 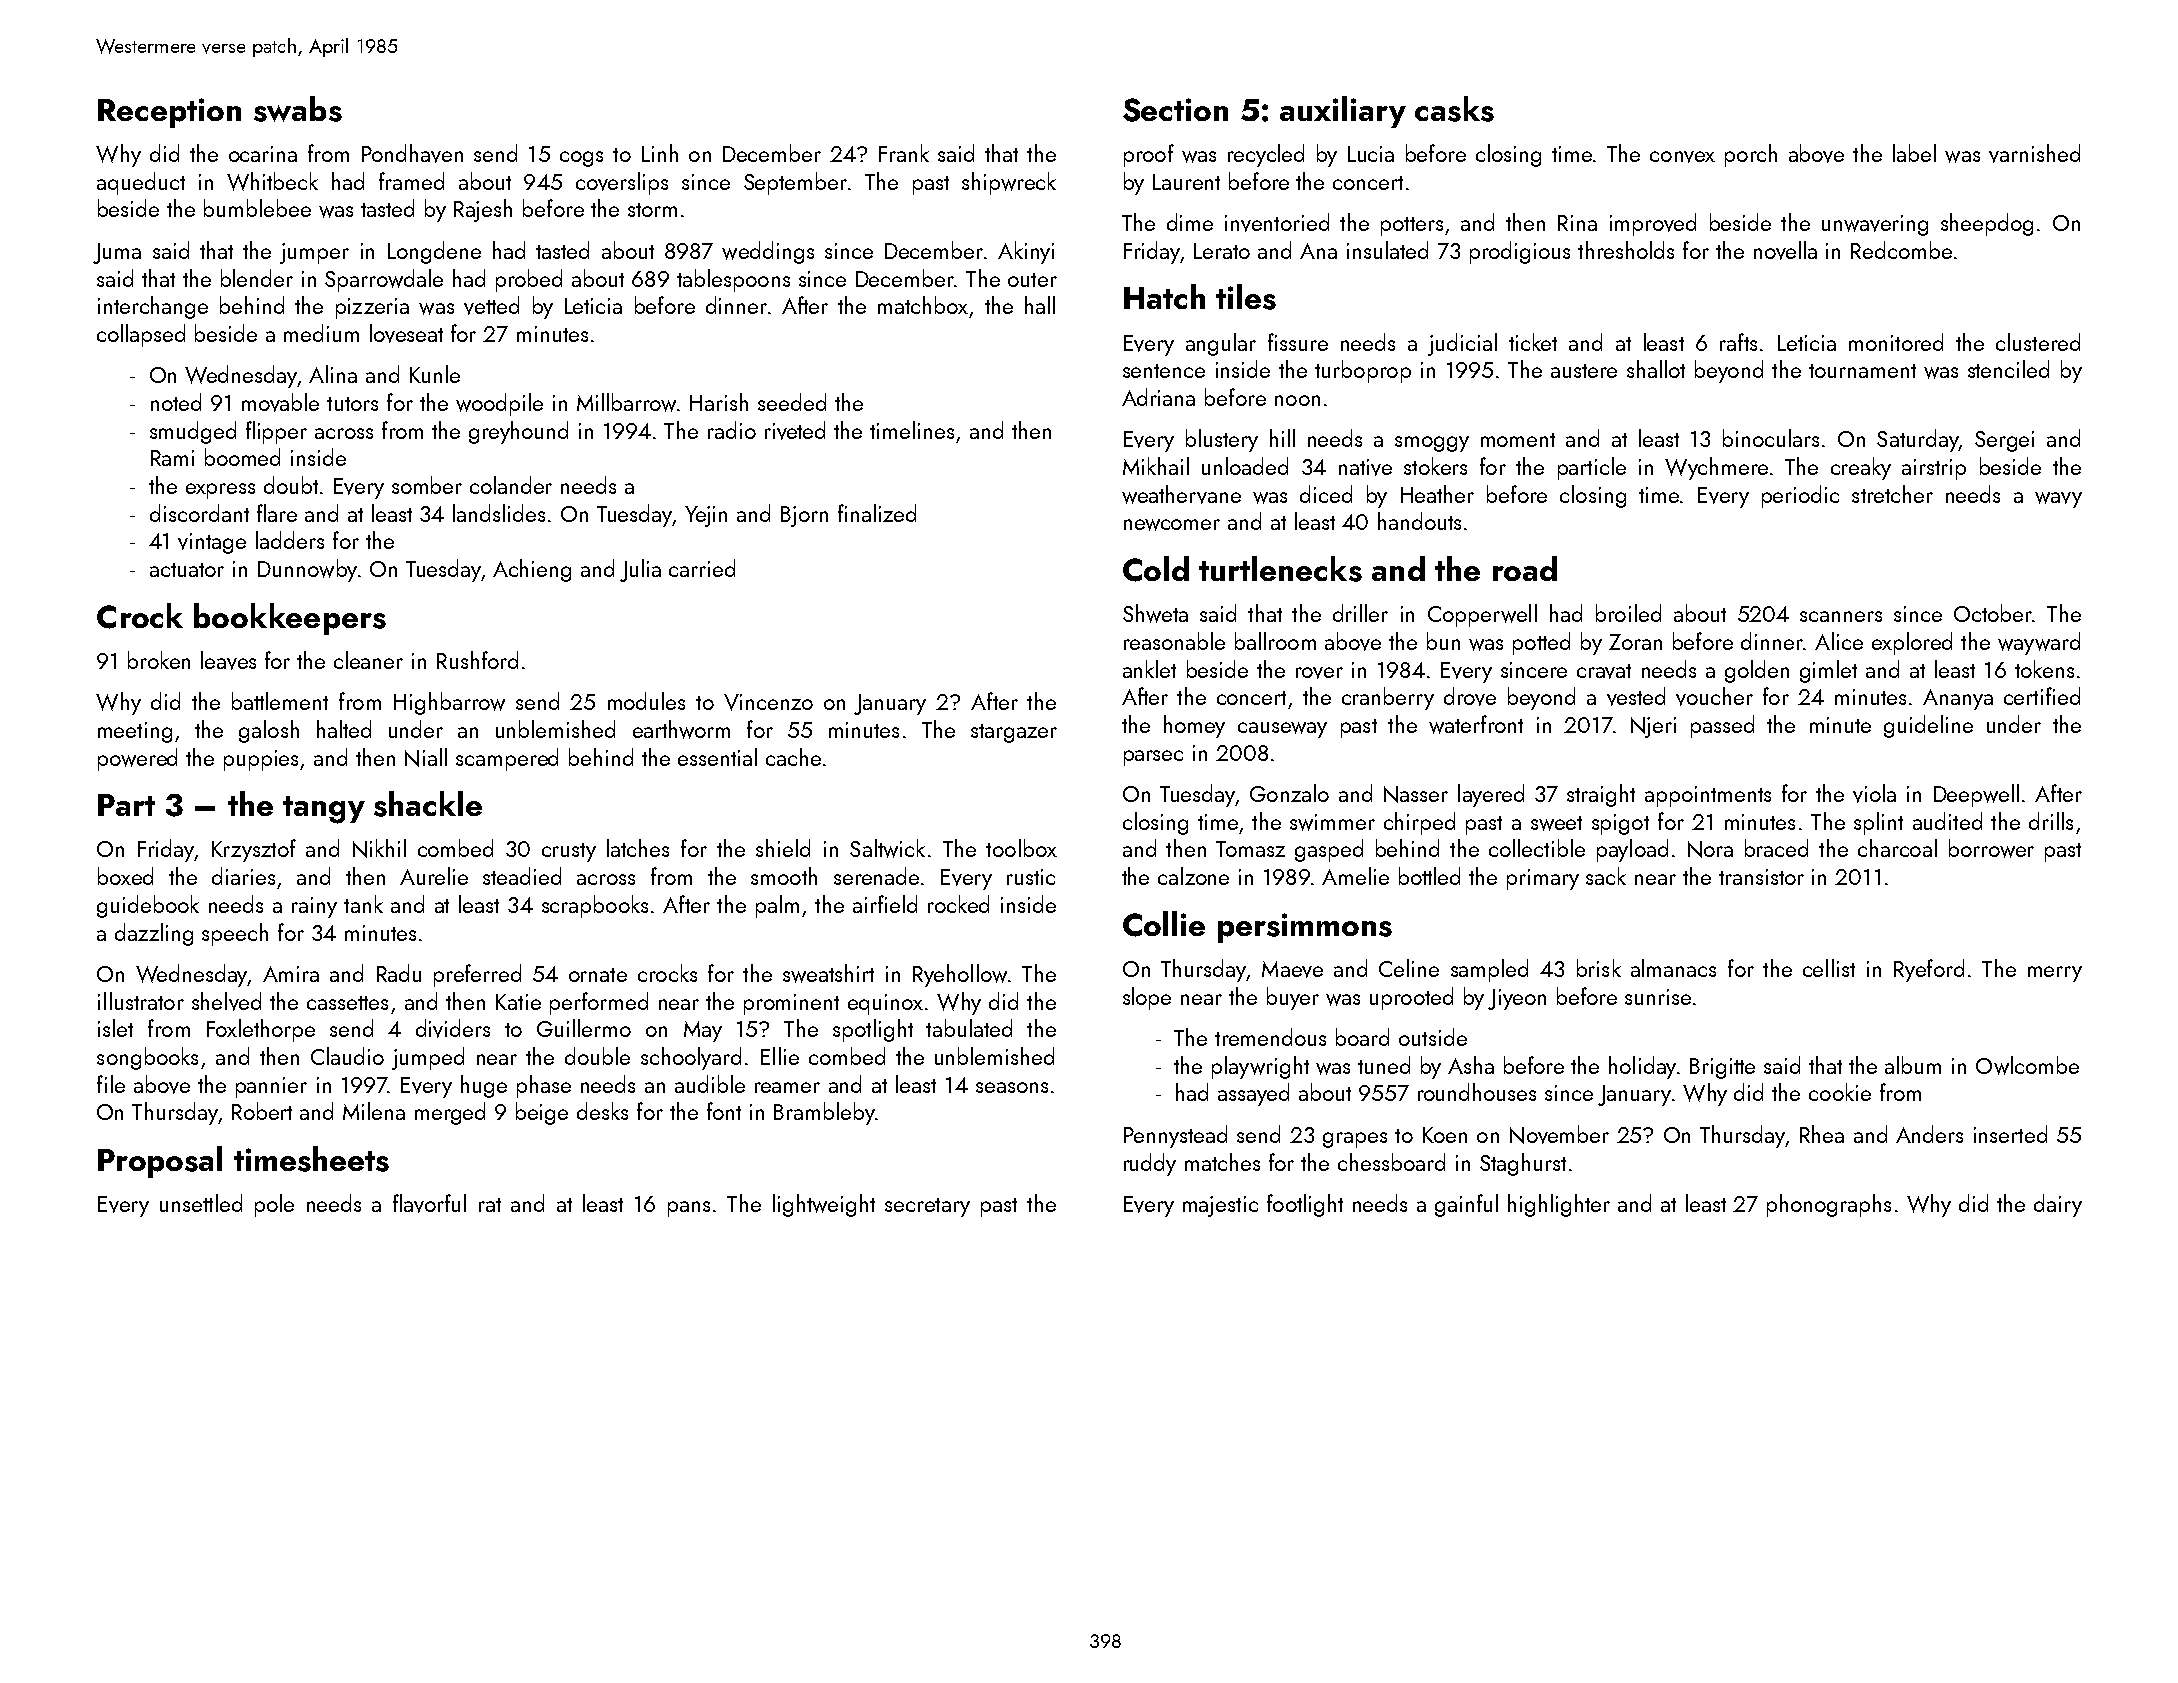 I want to click on Linh, so click(x=660, y=153).
